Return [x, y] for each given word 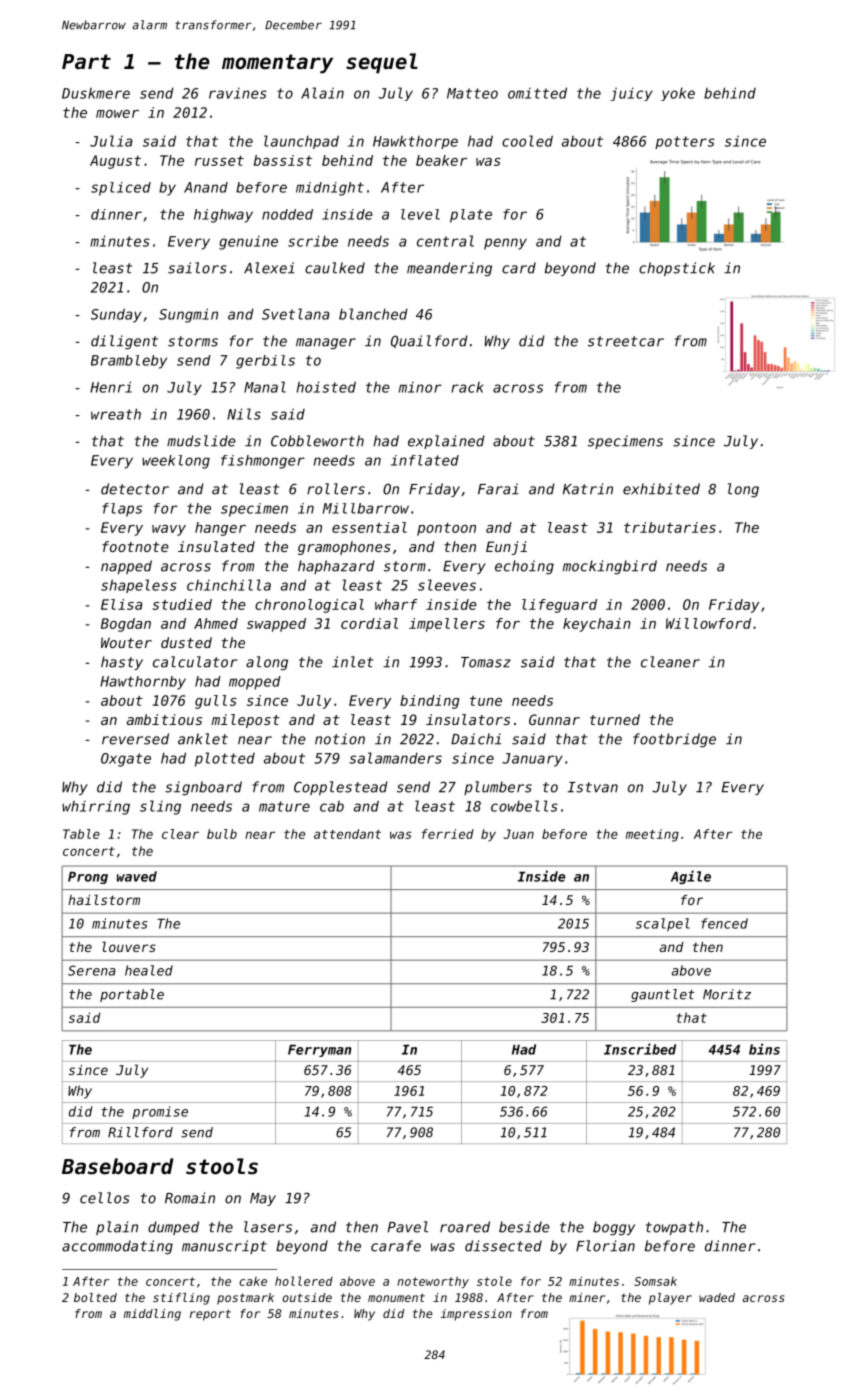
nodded [287, 214]
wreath [116, 414]
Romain [190, 1198]
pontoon [446, 529]
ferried [448, 834]
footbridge [674, 740]
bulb [222, 834]
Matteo [472, 93]
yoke [678, 94]
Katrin [588, 489]
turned [615, 719]
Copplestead [340, 788]
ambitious [164, 719]
